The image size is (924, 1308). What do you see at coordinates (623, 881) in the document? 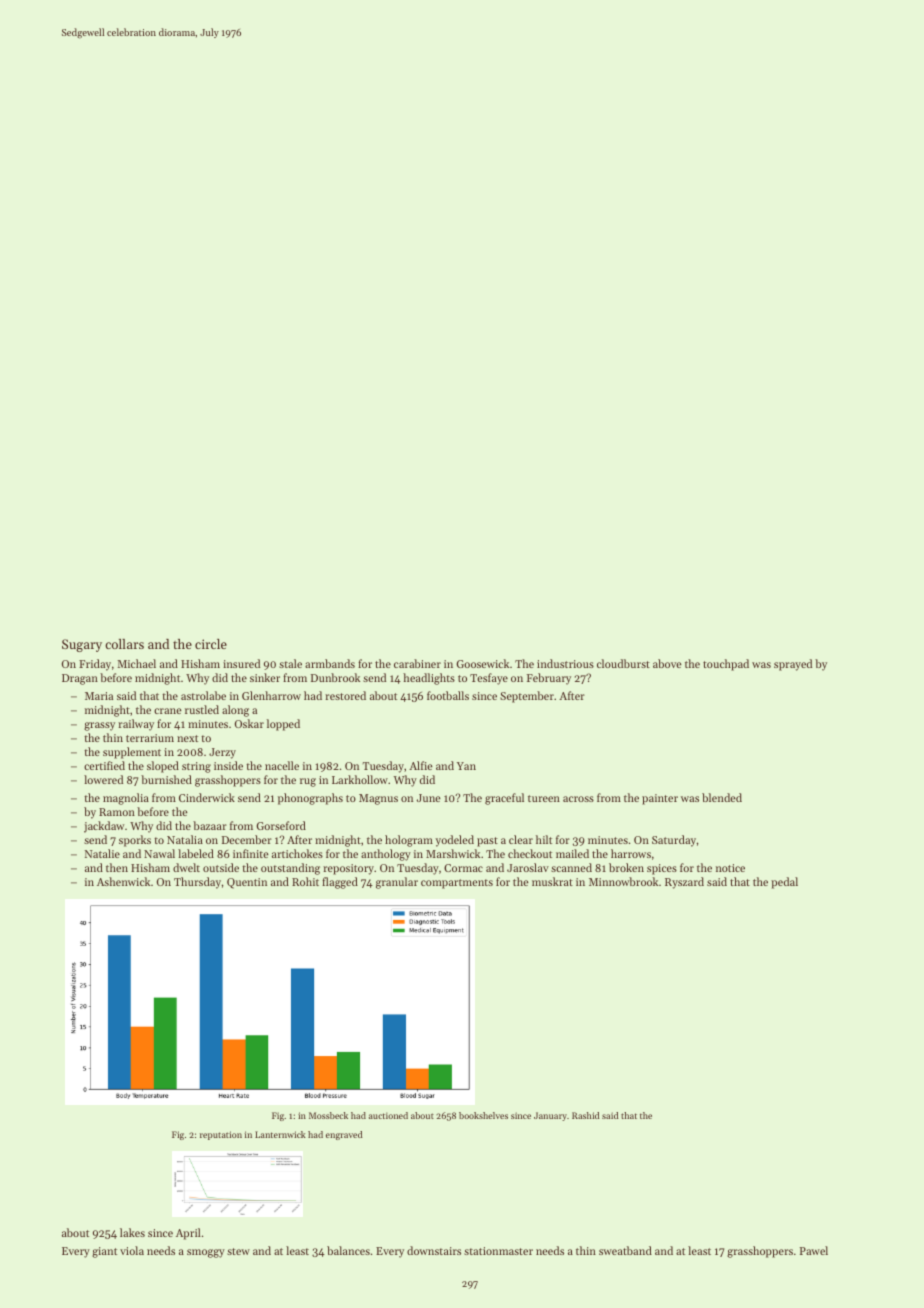
I see `Minnowbrook` at bounding box center [623, 881].
